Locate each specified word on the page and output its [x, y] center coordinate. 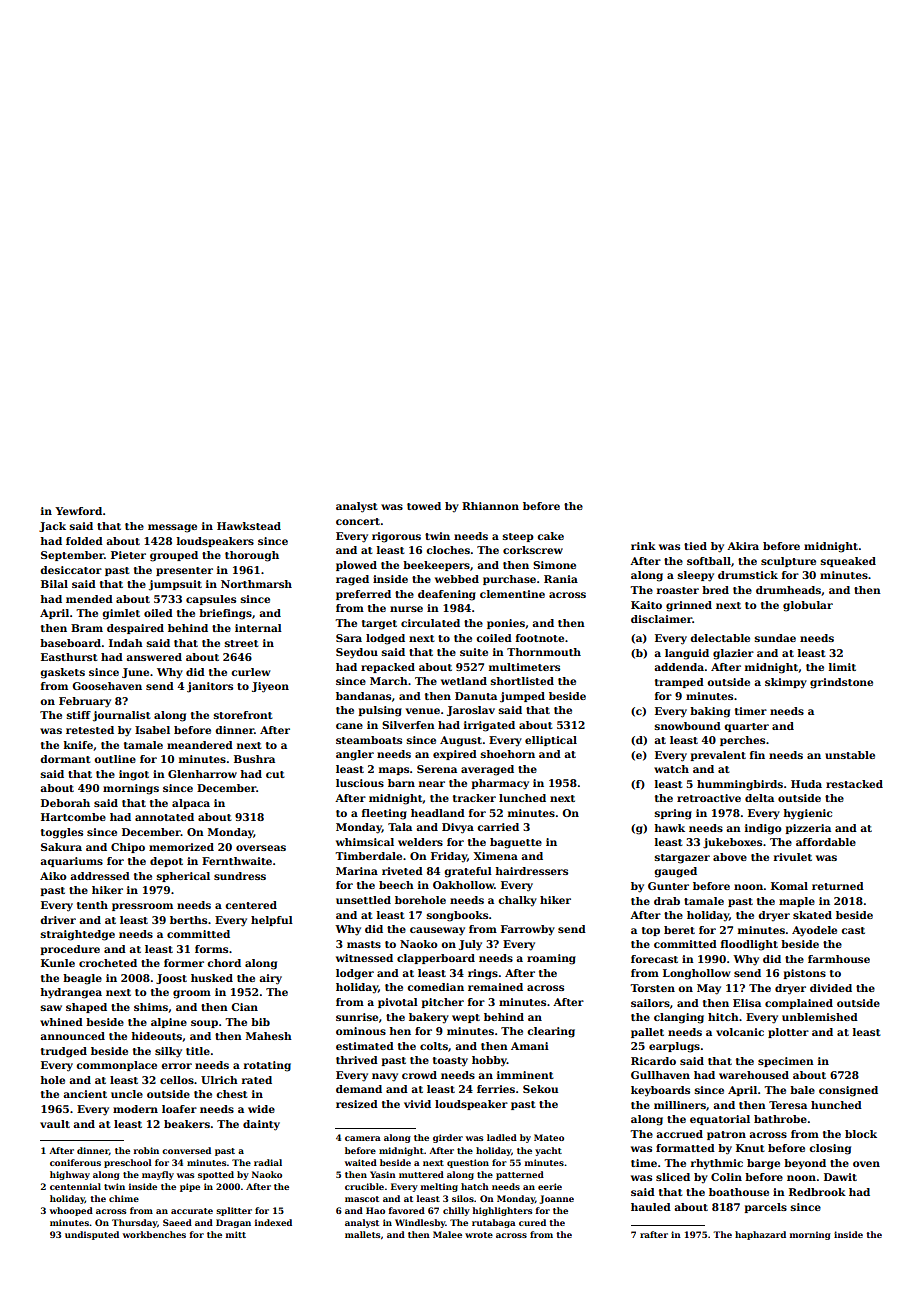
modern [135, 1109]
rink [643, 546]
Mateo [549, 1137]
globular [808, 606]
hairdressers [532, 871]
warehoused [754, 1075]
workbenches [154, 1234]
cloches [448, 550]
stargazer [682, 859]
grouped [174, 556]
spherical [183, 877]
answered [154, 657]
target [379, 625]
